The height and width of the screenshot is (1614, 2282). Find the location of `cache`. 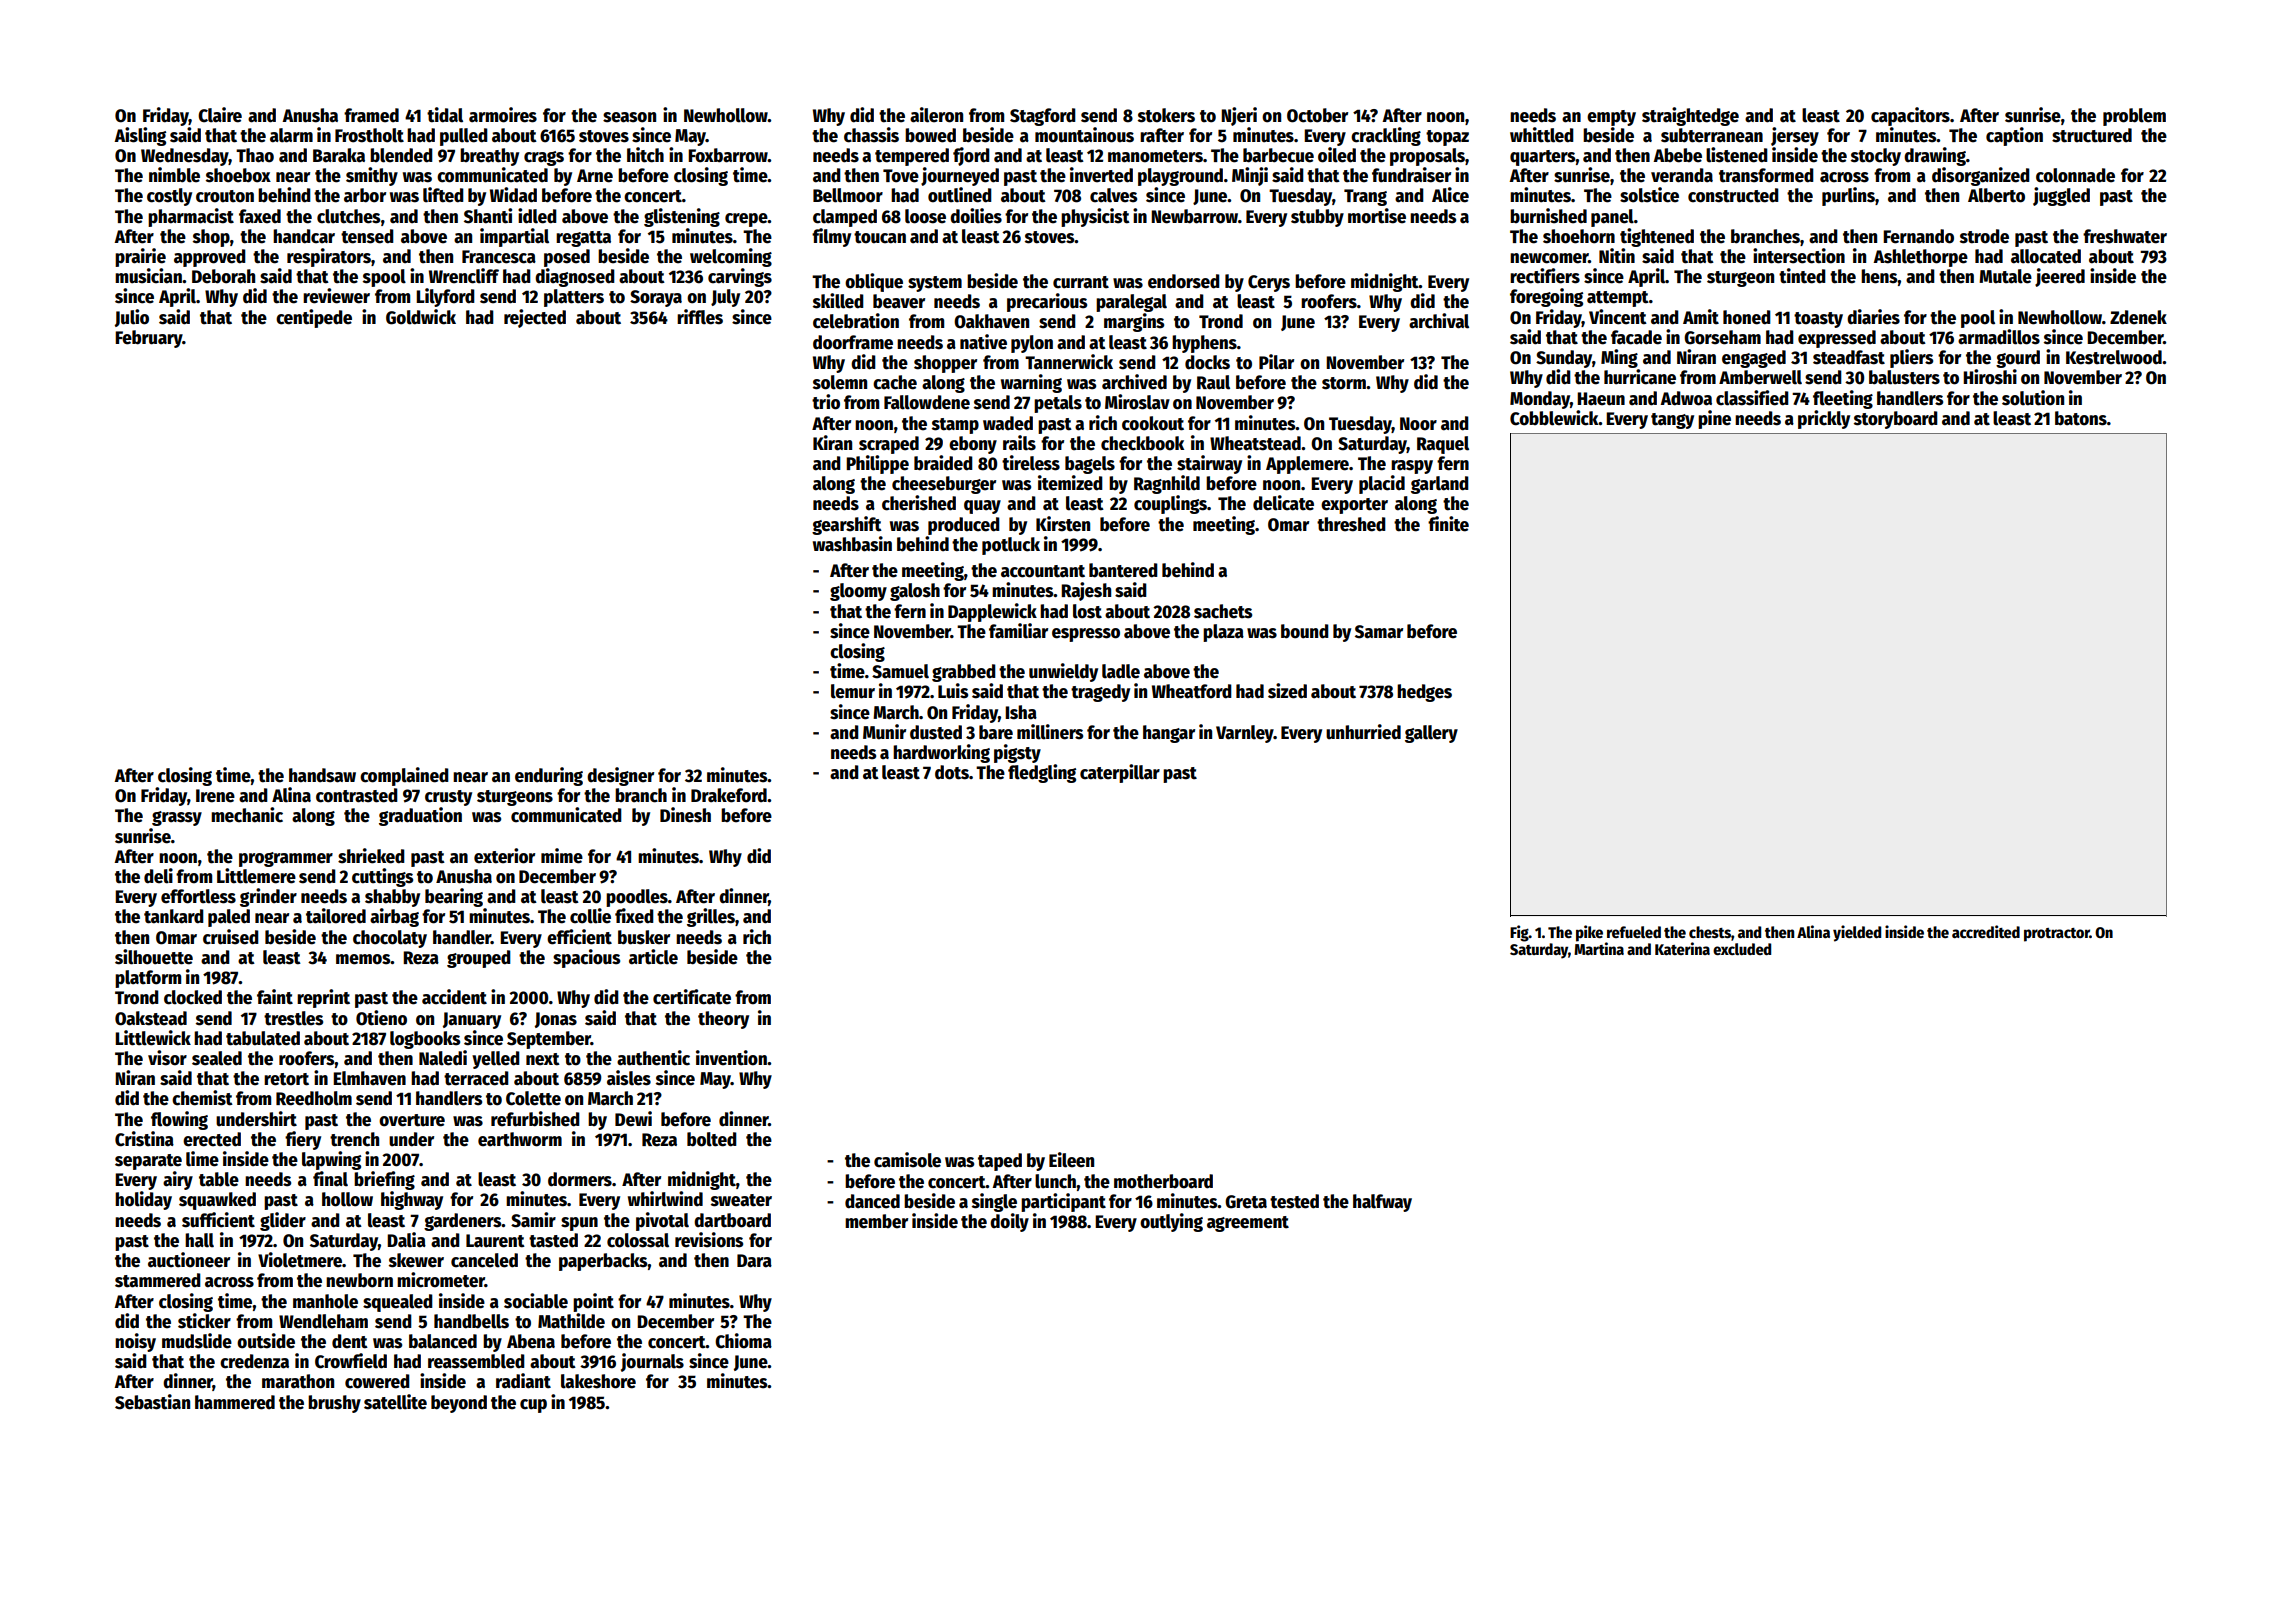

cache is located at coordinates (895, 382).
